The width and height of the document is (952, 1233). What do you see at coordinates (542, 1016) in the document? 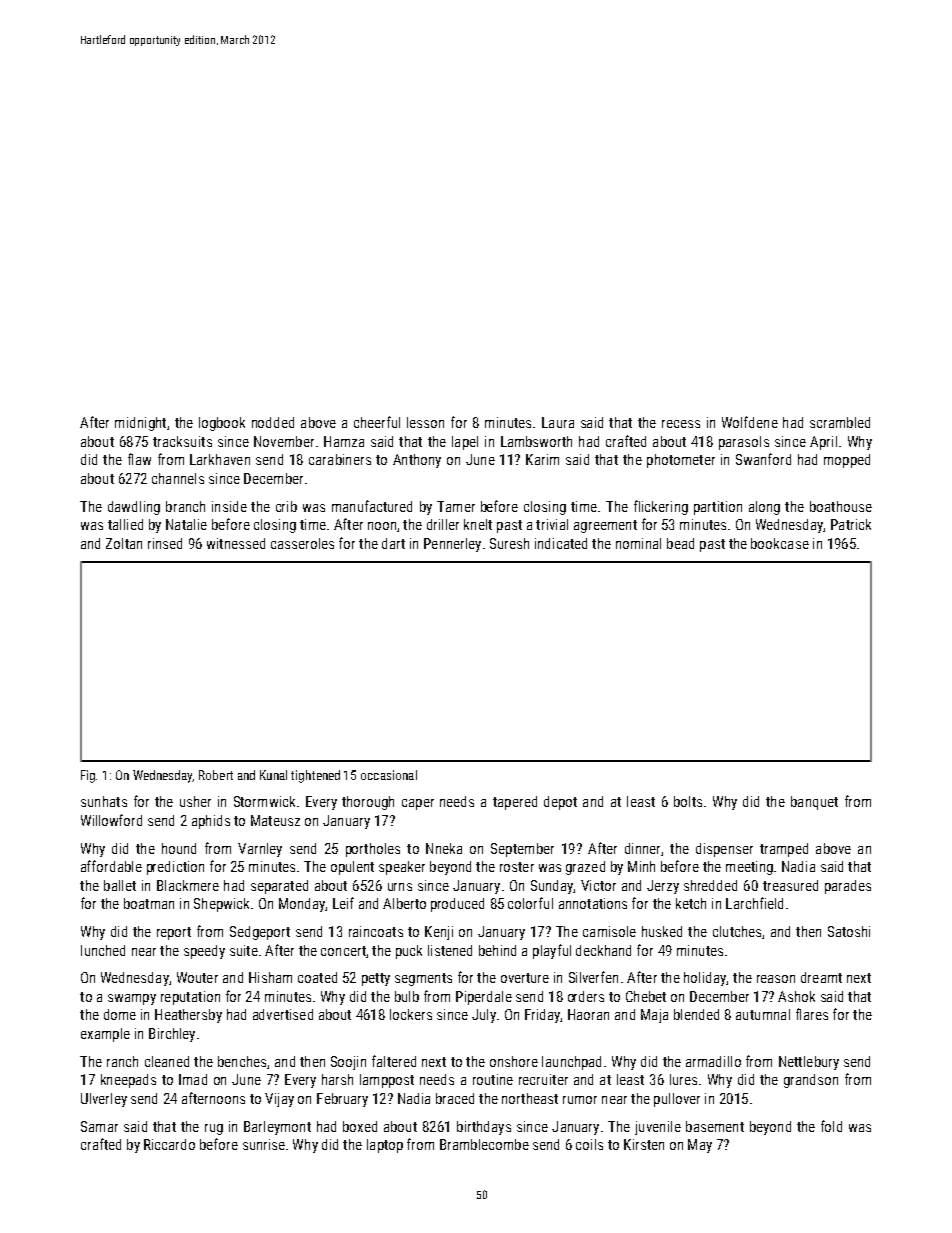
I see `Friday` at bounding box center [542, 1016].
